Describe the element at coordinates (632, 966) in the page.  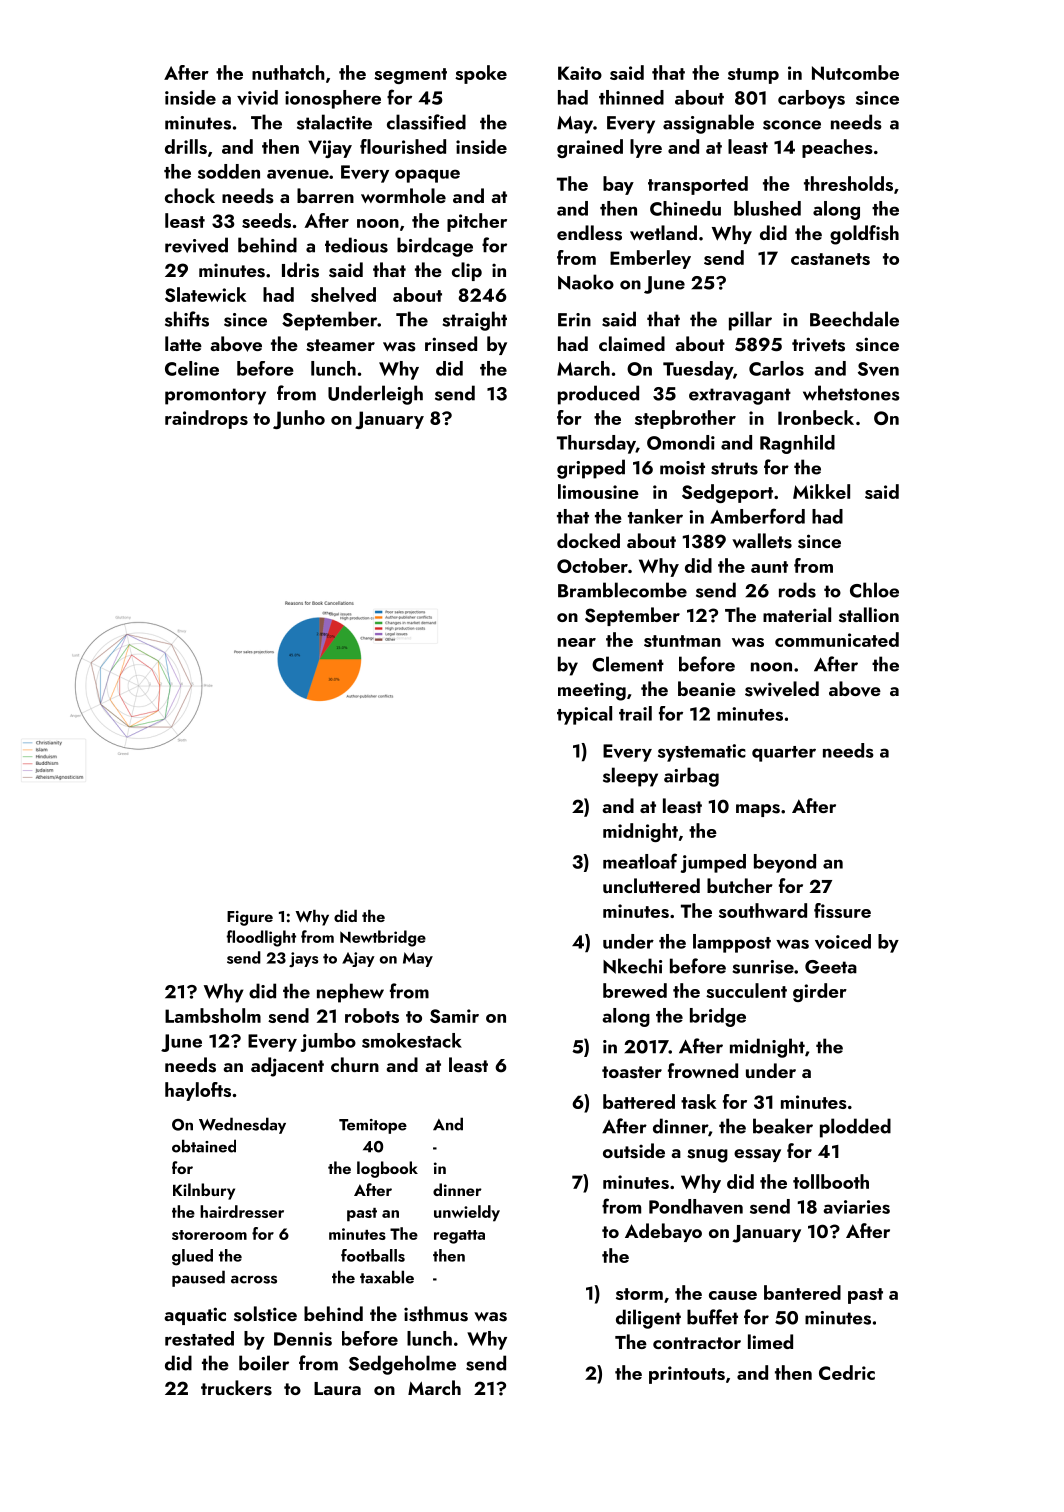
I see `Nkechi` at that location.
